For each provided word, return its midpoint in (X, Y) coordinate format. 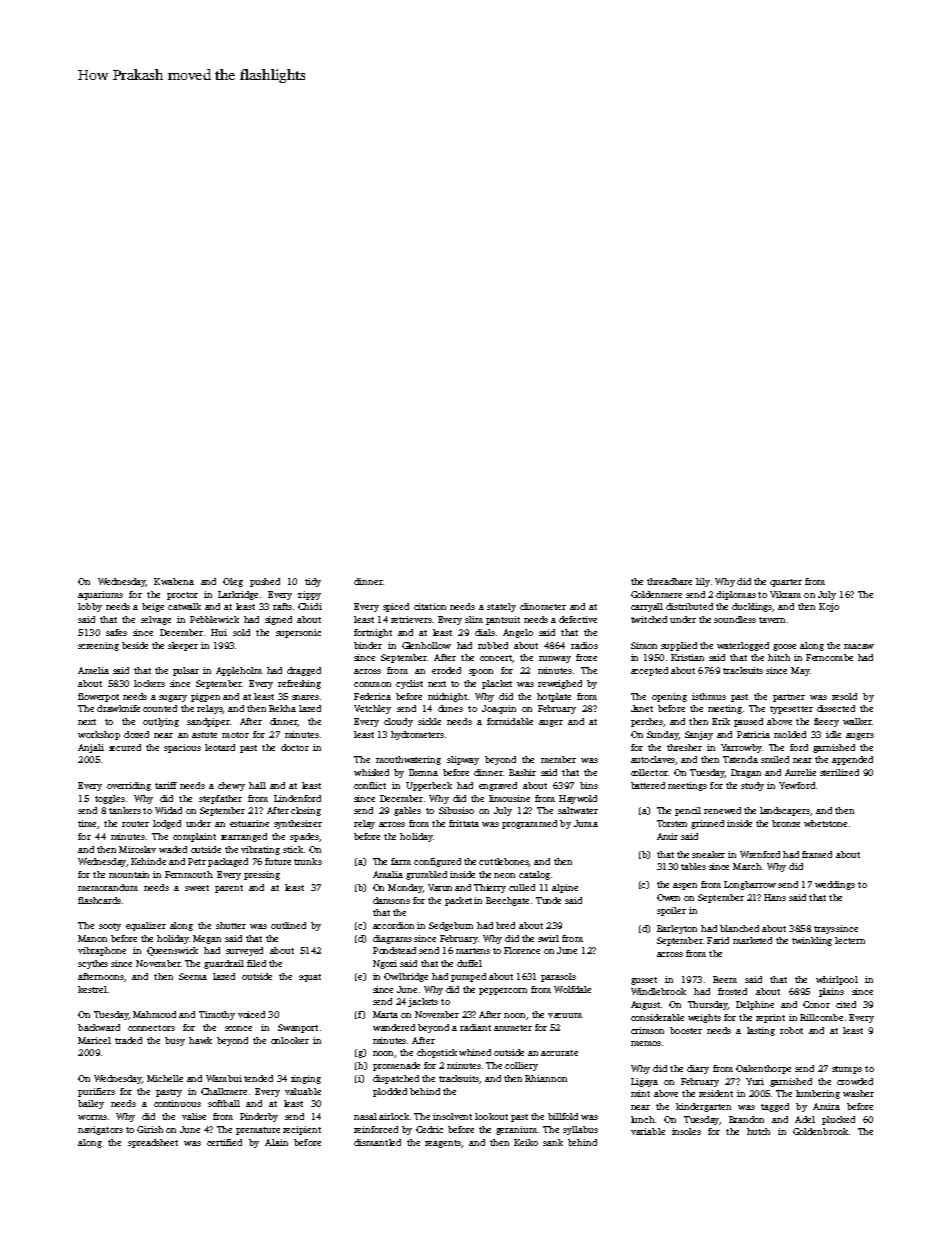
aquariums (100, 595)
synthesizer (298, 824)
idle (833, 734)
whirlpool (837, 980)
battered (648, 785)
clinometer (543, 606)
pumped (468, 977)
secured (125, 747)
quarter (786, 583)
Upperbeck (429, 786)
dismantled (377, 1142)
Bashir (522, 772)
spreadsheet (153, 1143)
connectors (151, 1028)
